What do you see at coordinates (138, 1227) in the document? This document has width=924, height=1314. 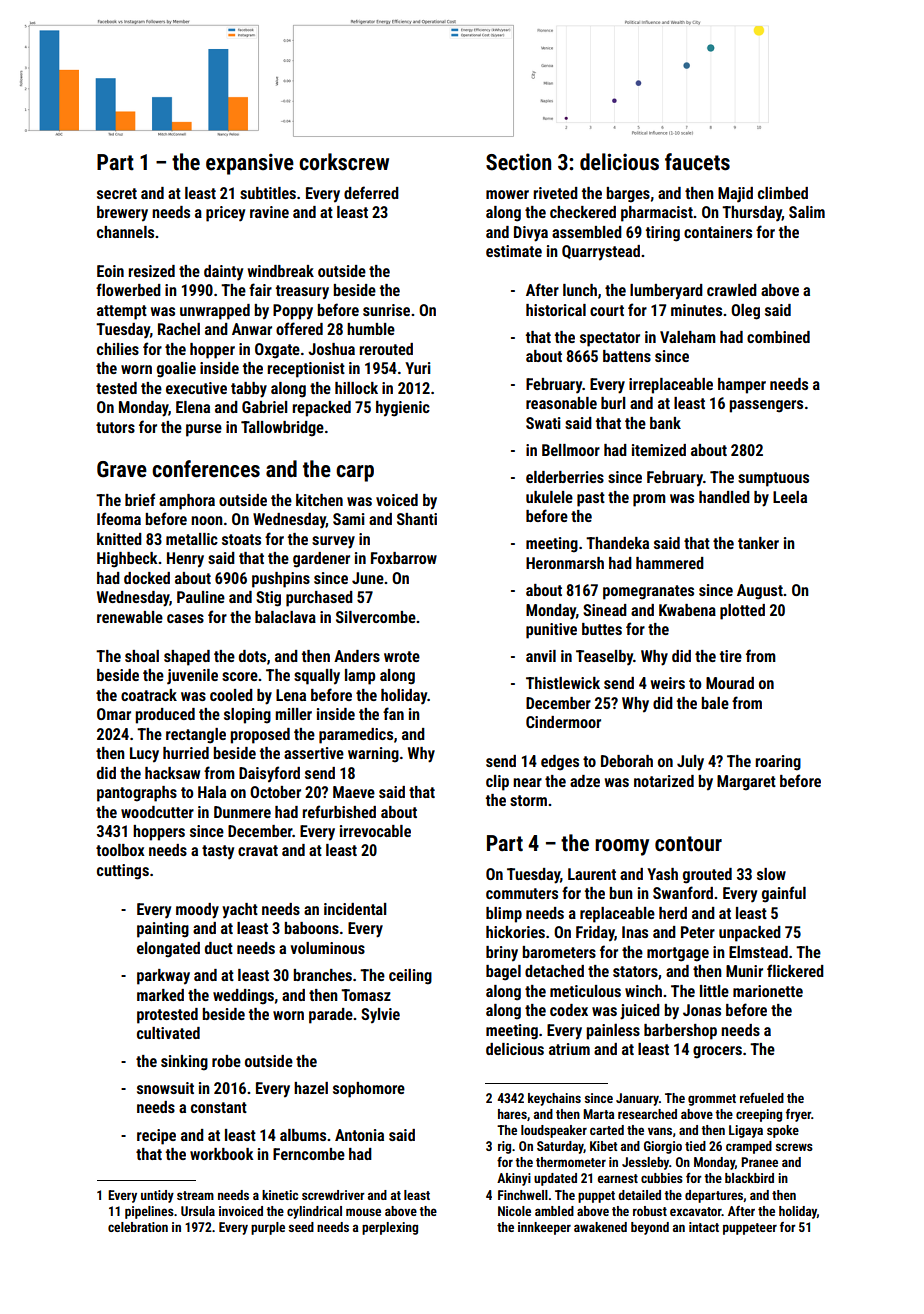 I see `celebration` at bounding box center [138, 1227].
